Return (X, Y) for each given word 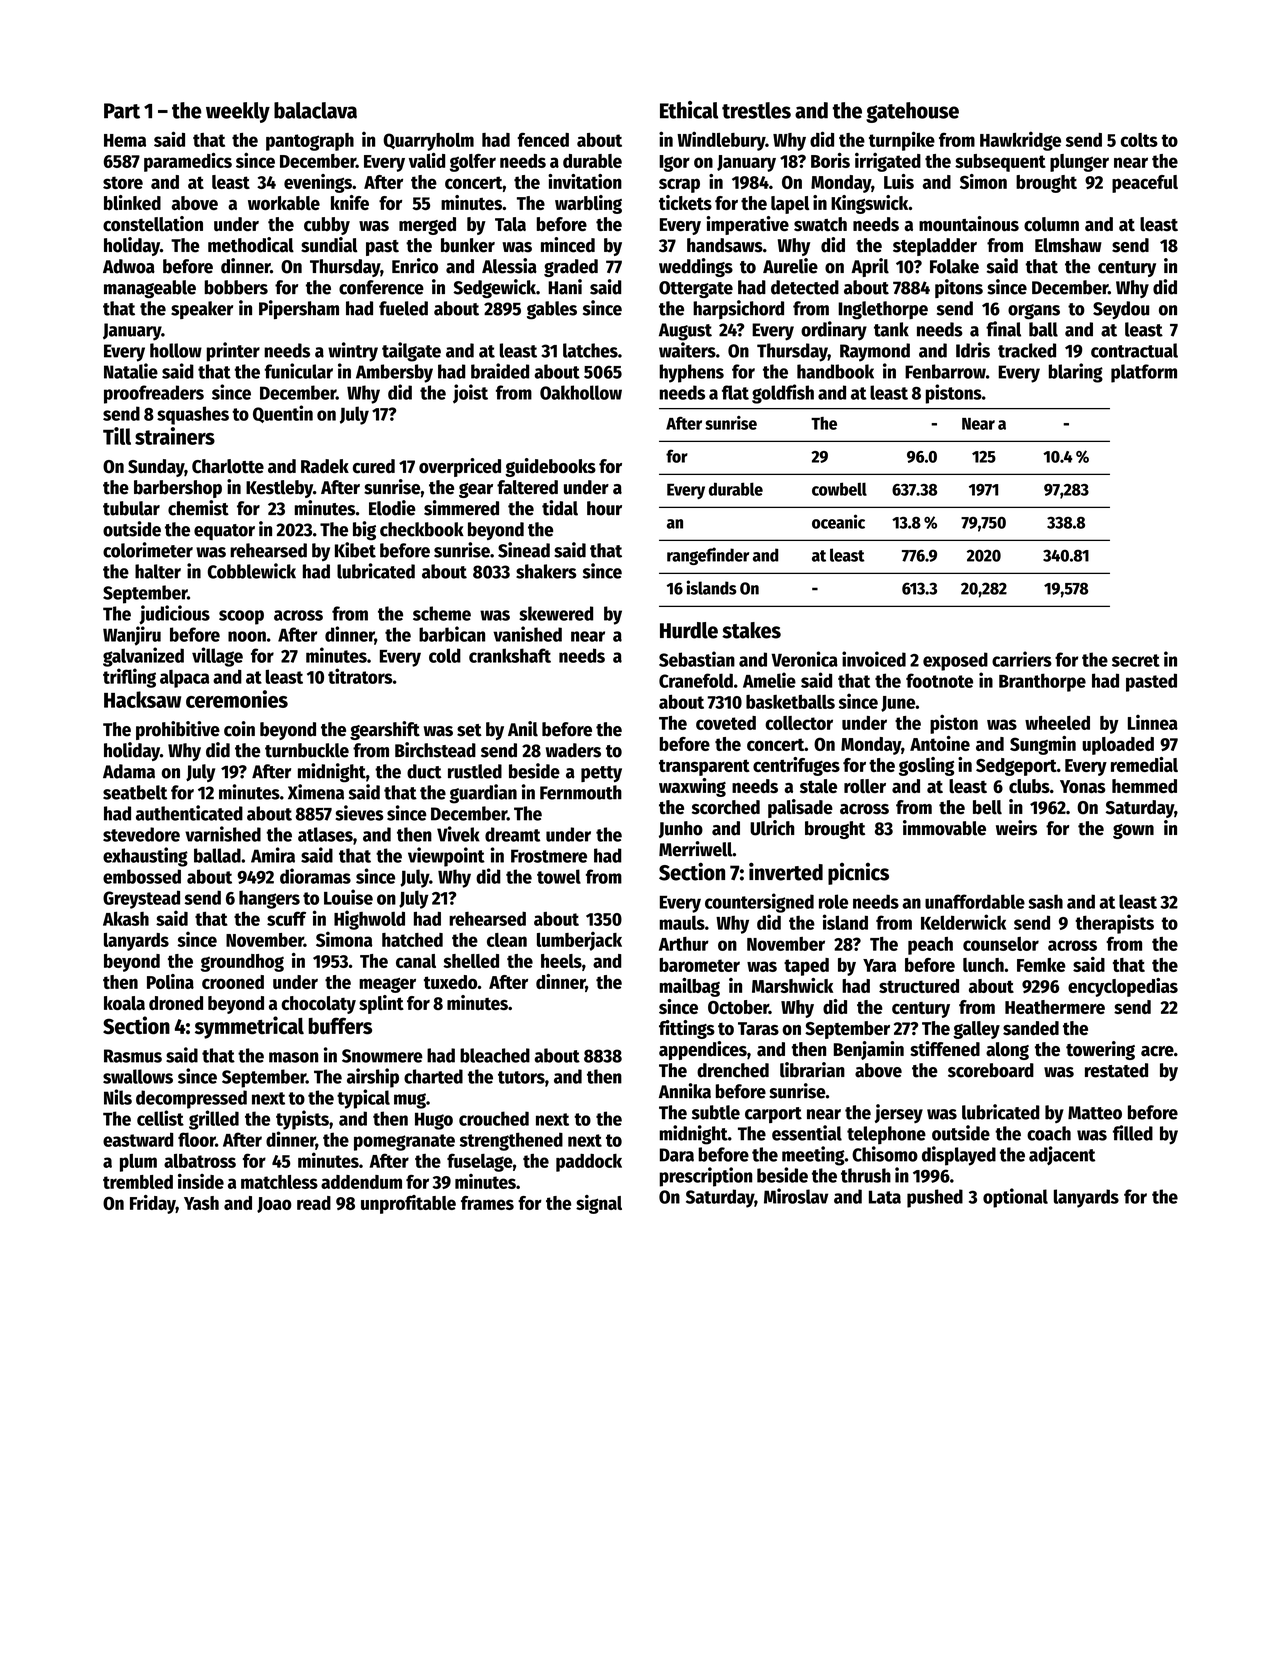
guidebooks (550, 467)
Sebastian (697, 659)
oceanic (838, 521)
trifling (129, 678)
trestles (756, 110)
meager (387, 985)
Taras (758, 1029)
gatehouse (912, 112)
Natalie (131, 371)
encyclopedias (1123, 987)
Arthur (684, 944)
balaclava (315, 110)
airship (373, 1078)
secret (1136, 660)
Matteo (1095, 1113)
